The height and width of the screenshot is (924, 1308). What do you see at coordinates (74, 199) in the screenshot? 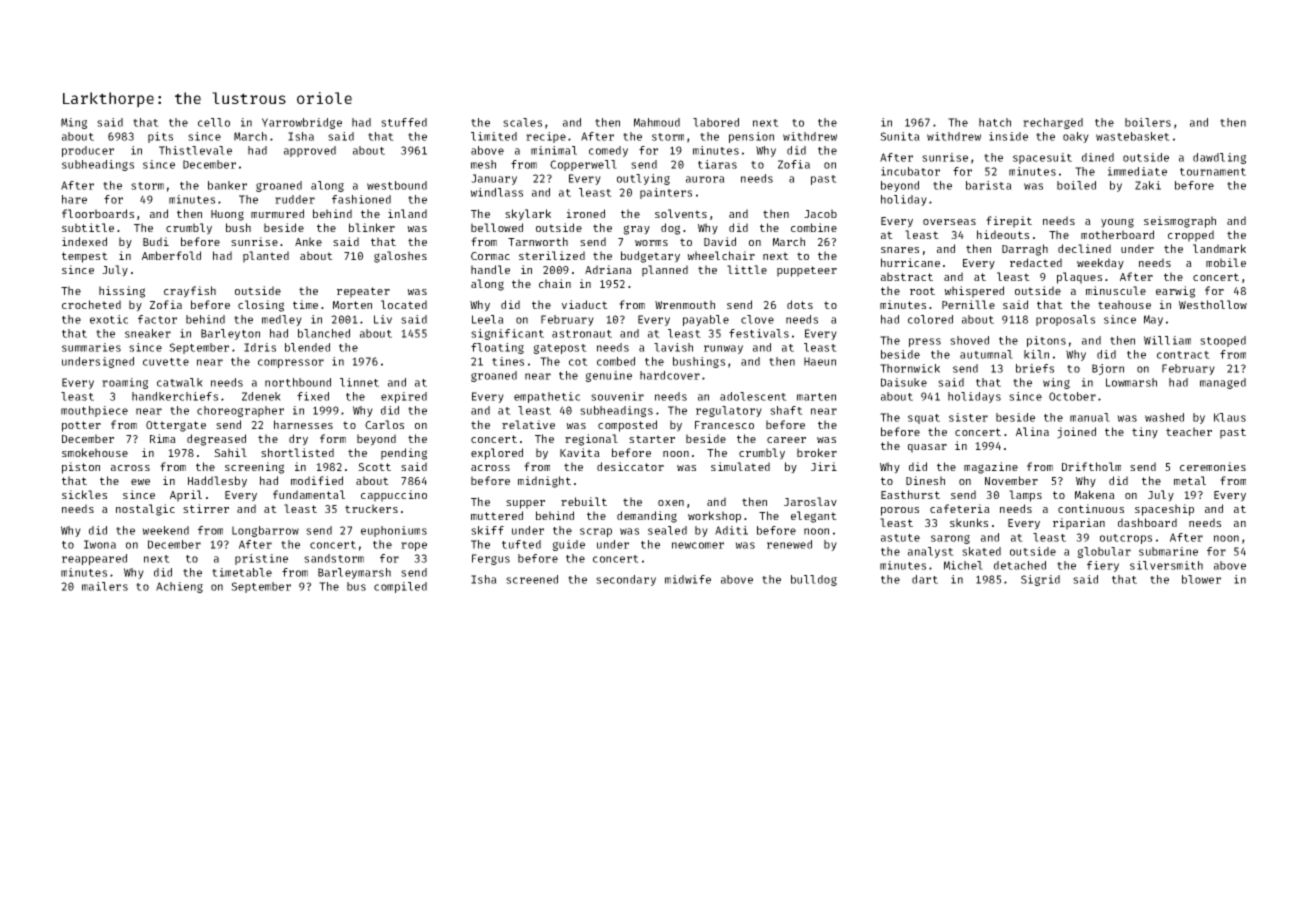
I see `hare` at bounding box center [74, 199].
